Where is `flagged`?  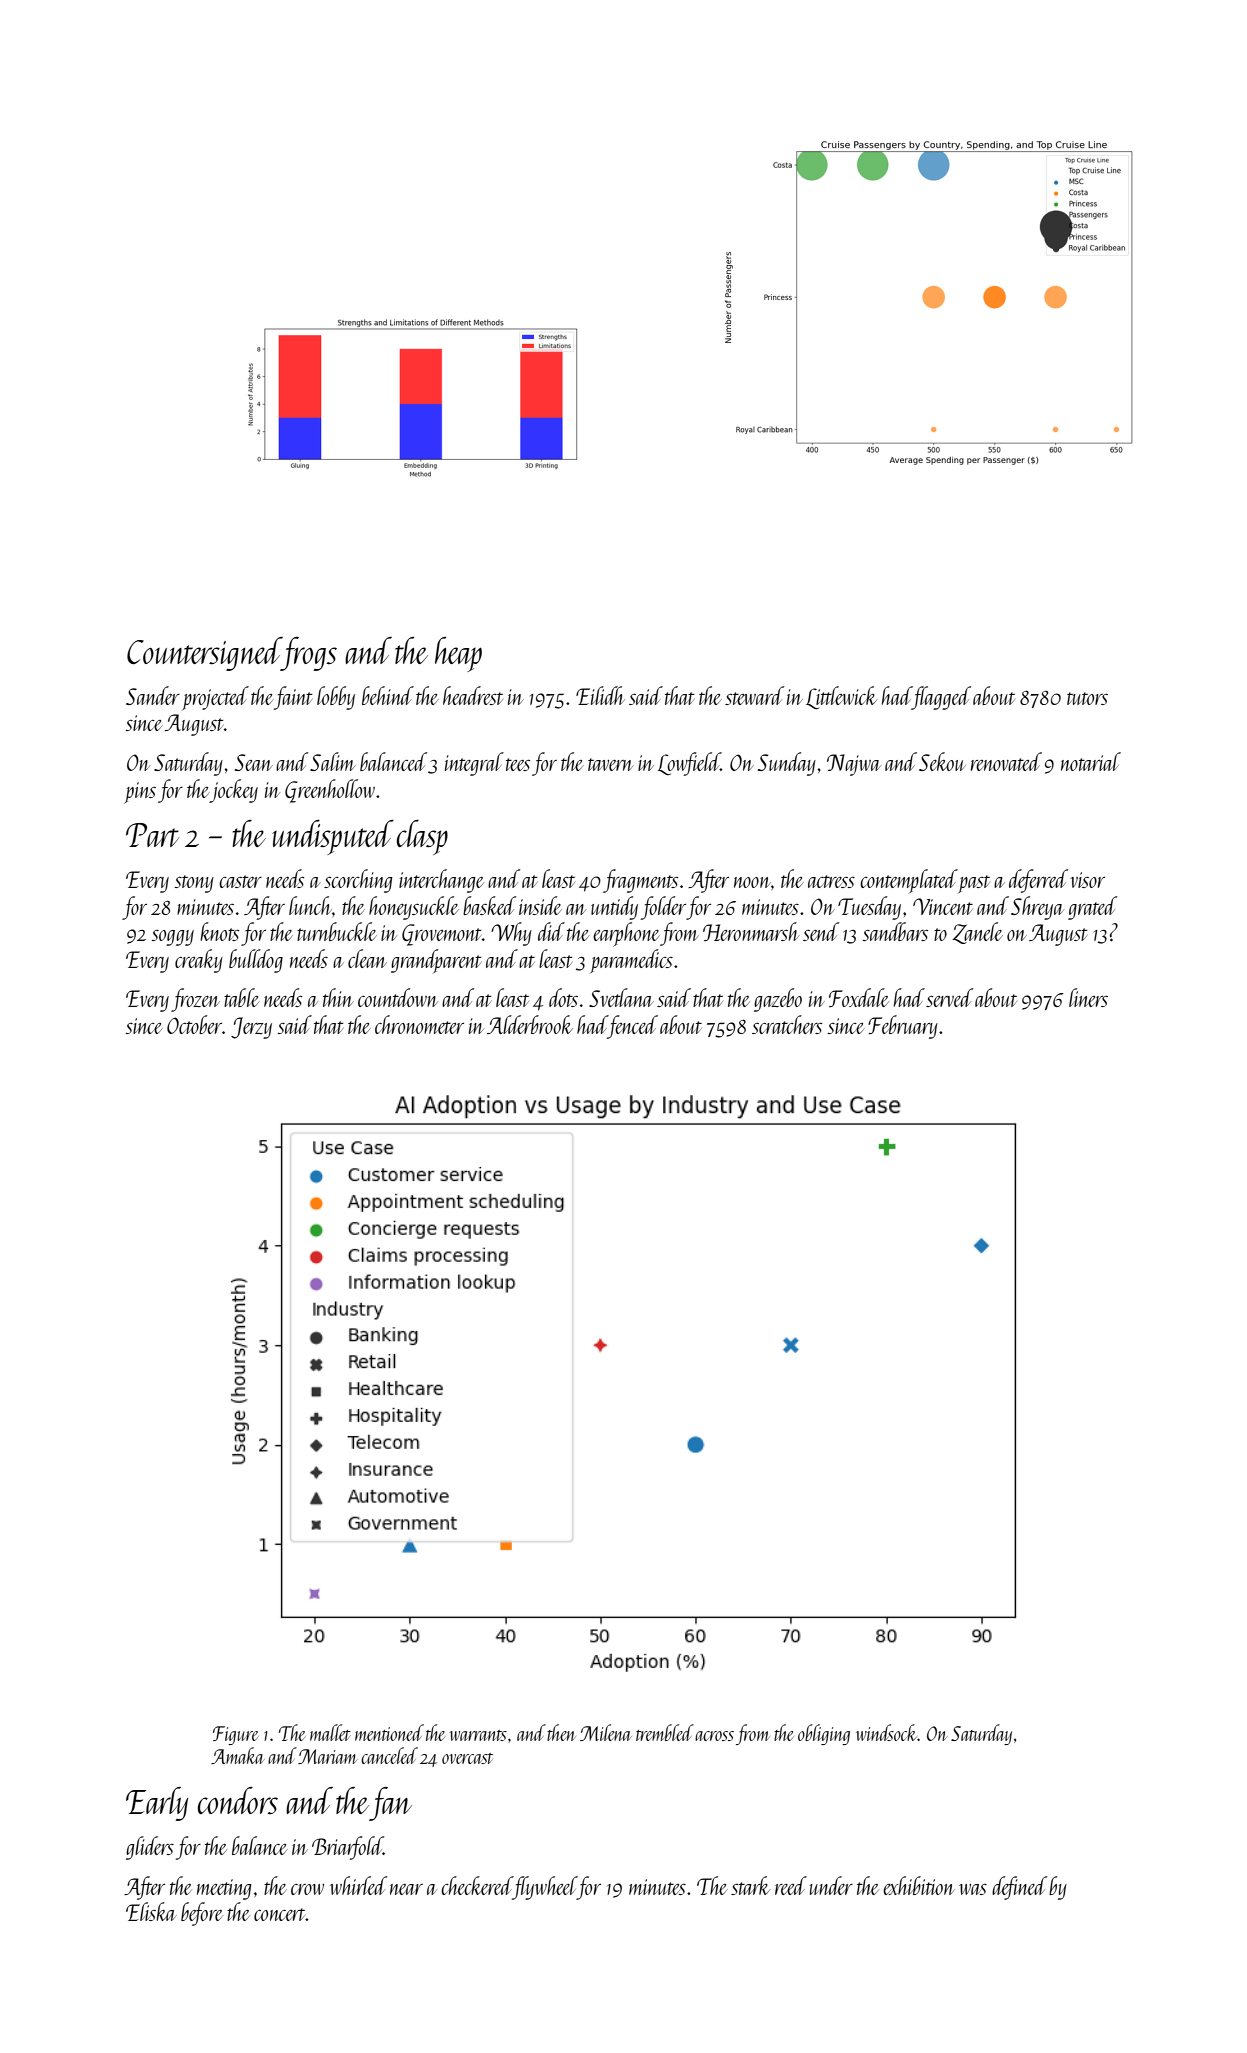 flagged is located at coordinates (941, 698).
